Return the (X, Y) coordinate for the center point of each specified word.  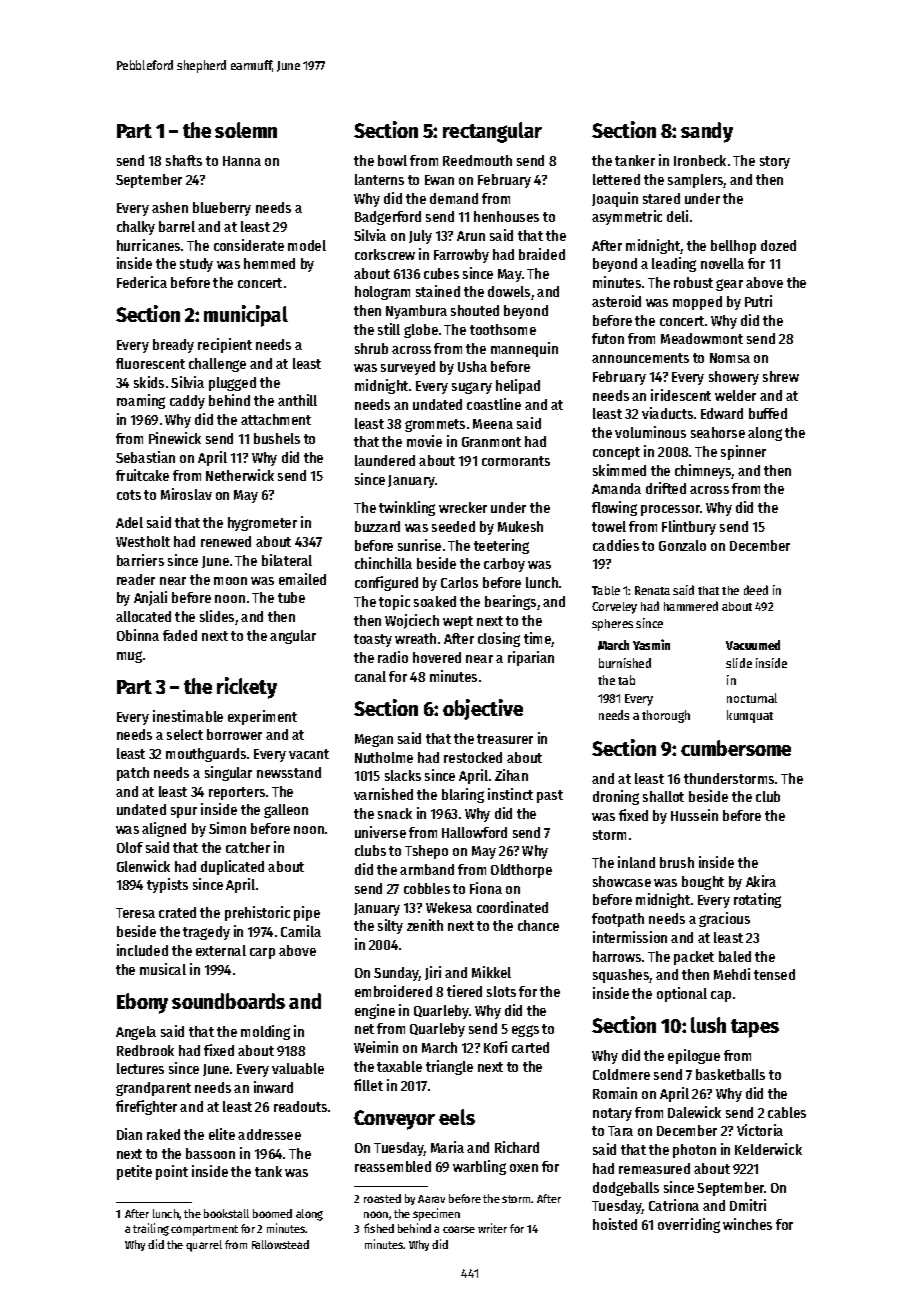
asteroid (616, 301)
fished (379, 1228)
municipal (246, 316)
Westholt (143, 541)
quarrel (204, 1246)
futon (608, 338)
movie (424, 441)
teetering (501, 546)
